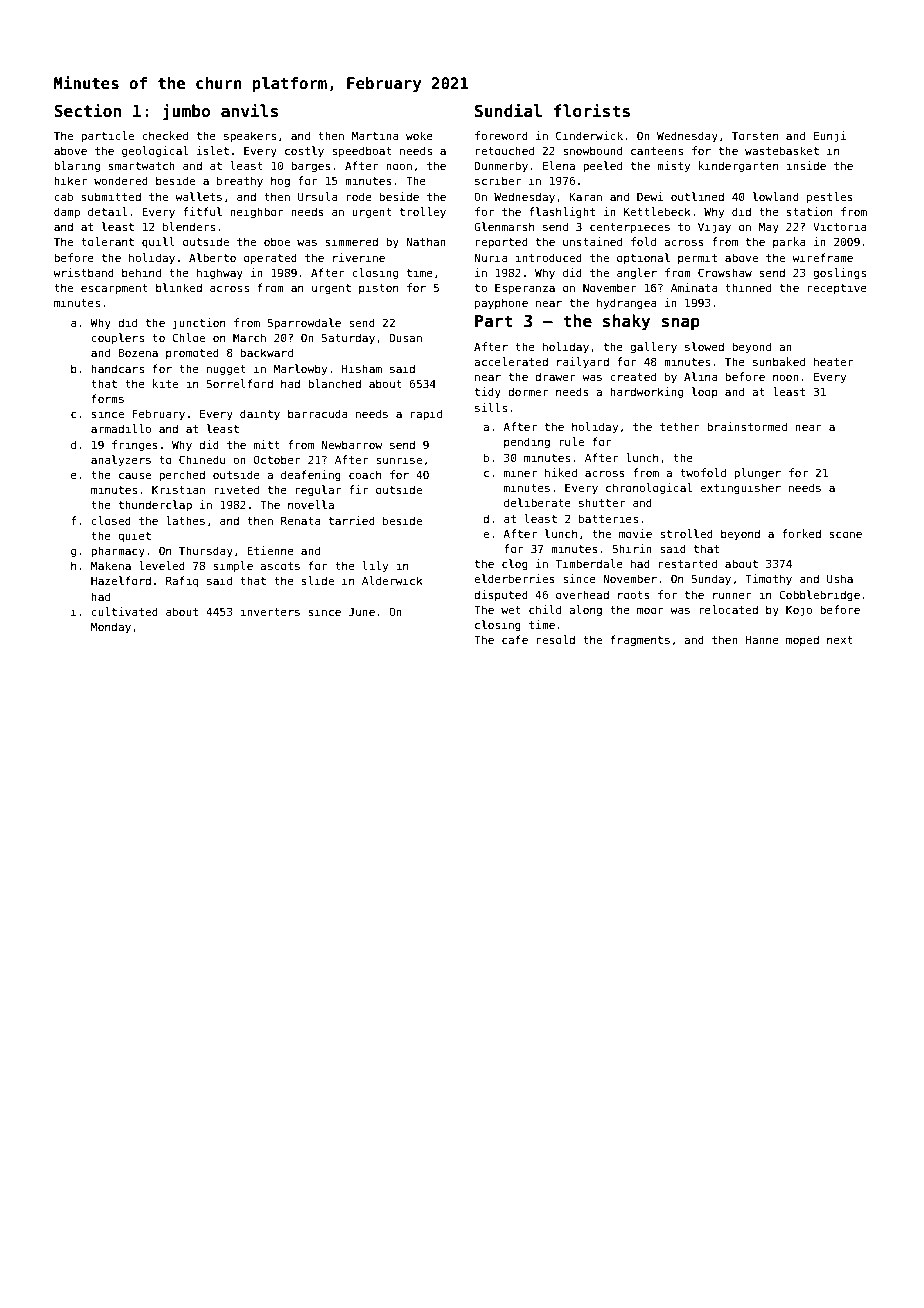  Describe the element at coordinates (592, 110) in the document. I see `florists` at that location.
